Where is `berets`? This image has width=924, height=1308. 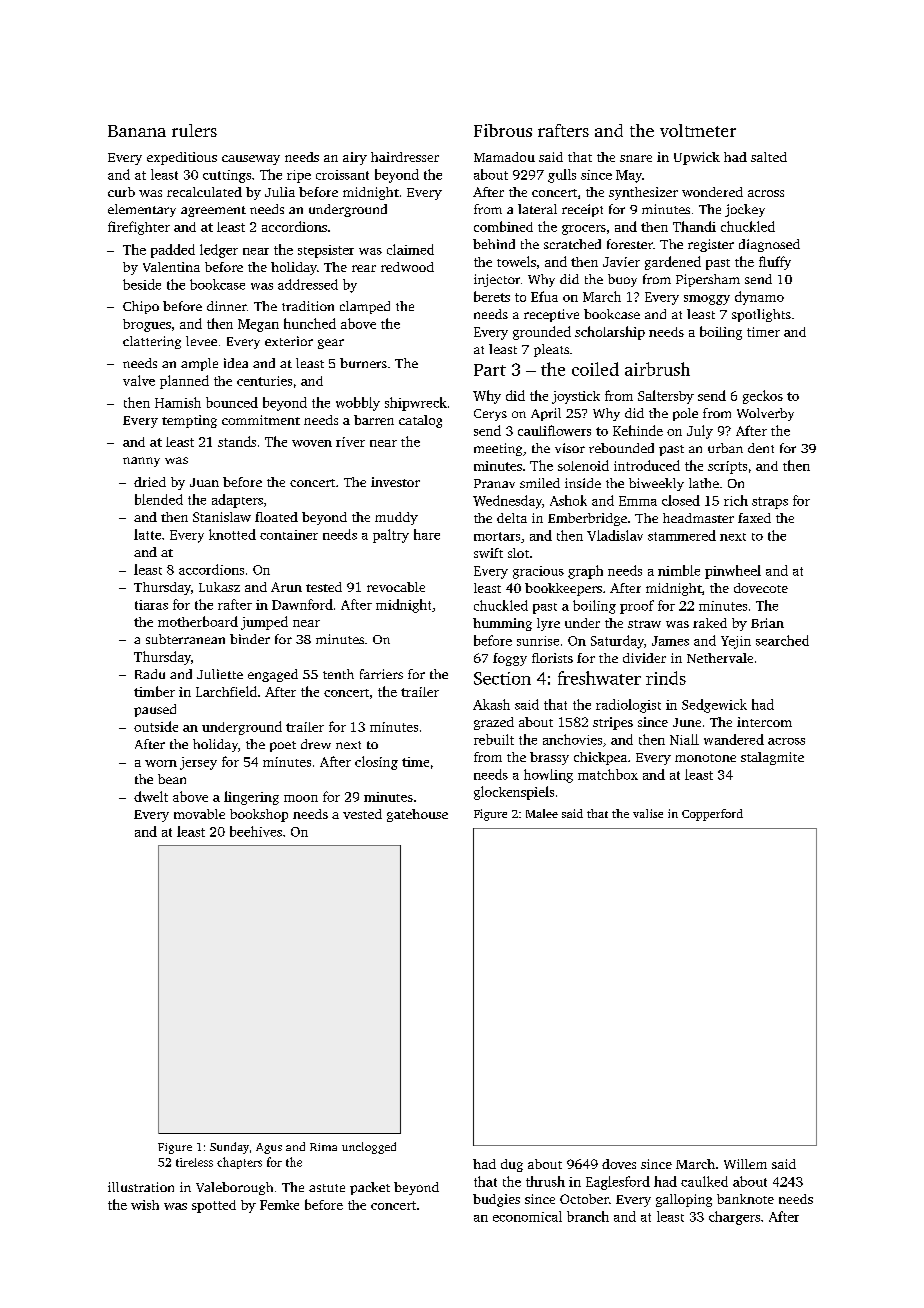
berets is located at coordinates (492, 296).
